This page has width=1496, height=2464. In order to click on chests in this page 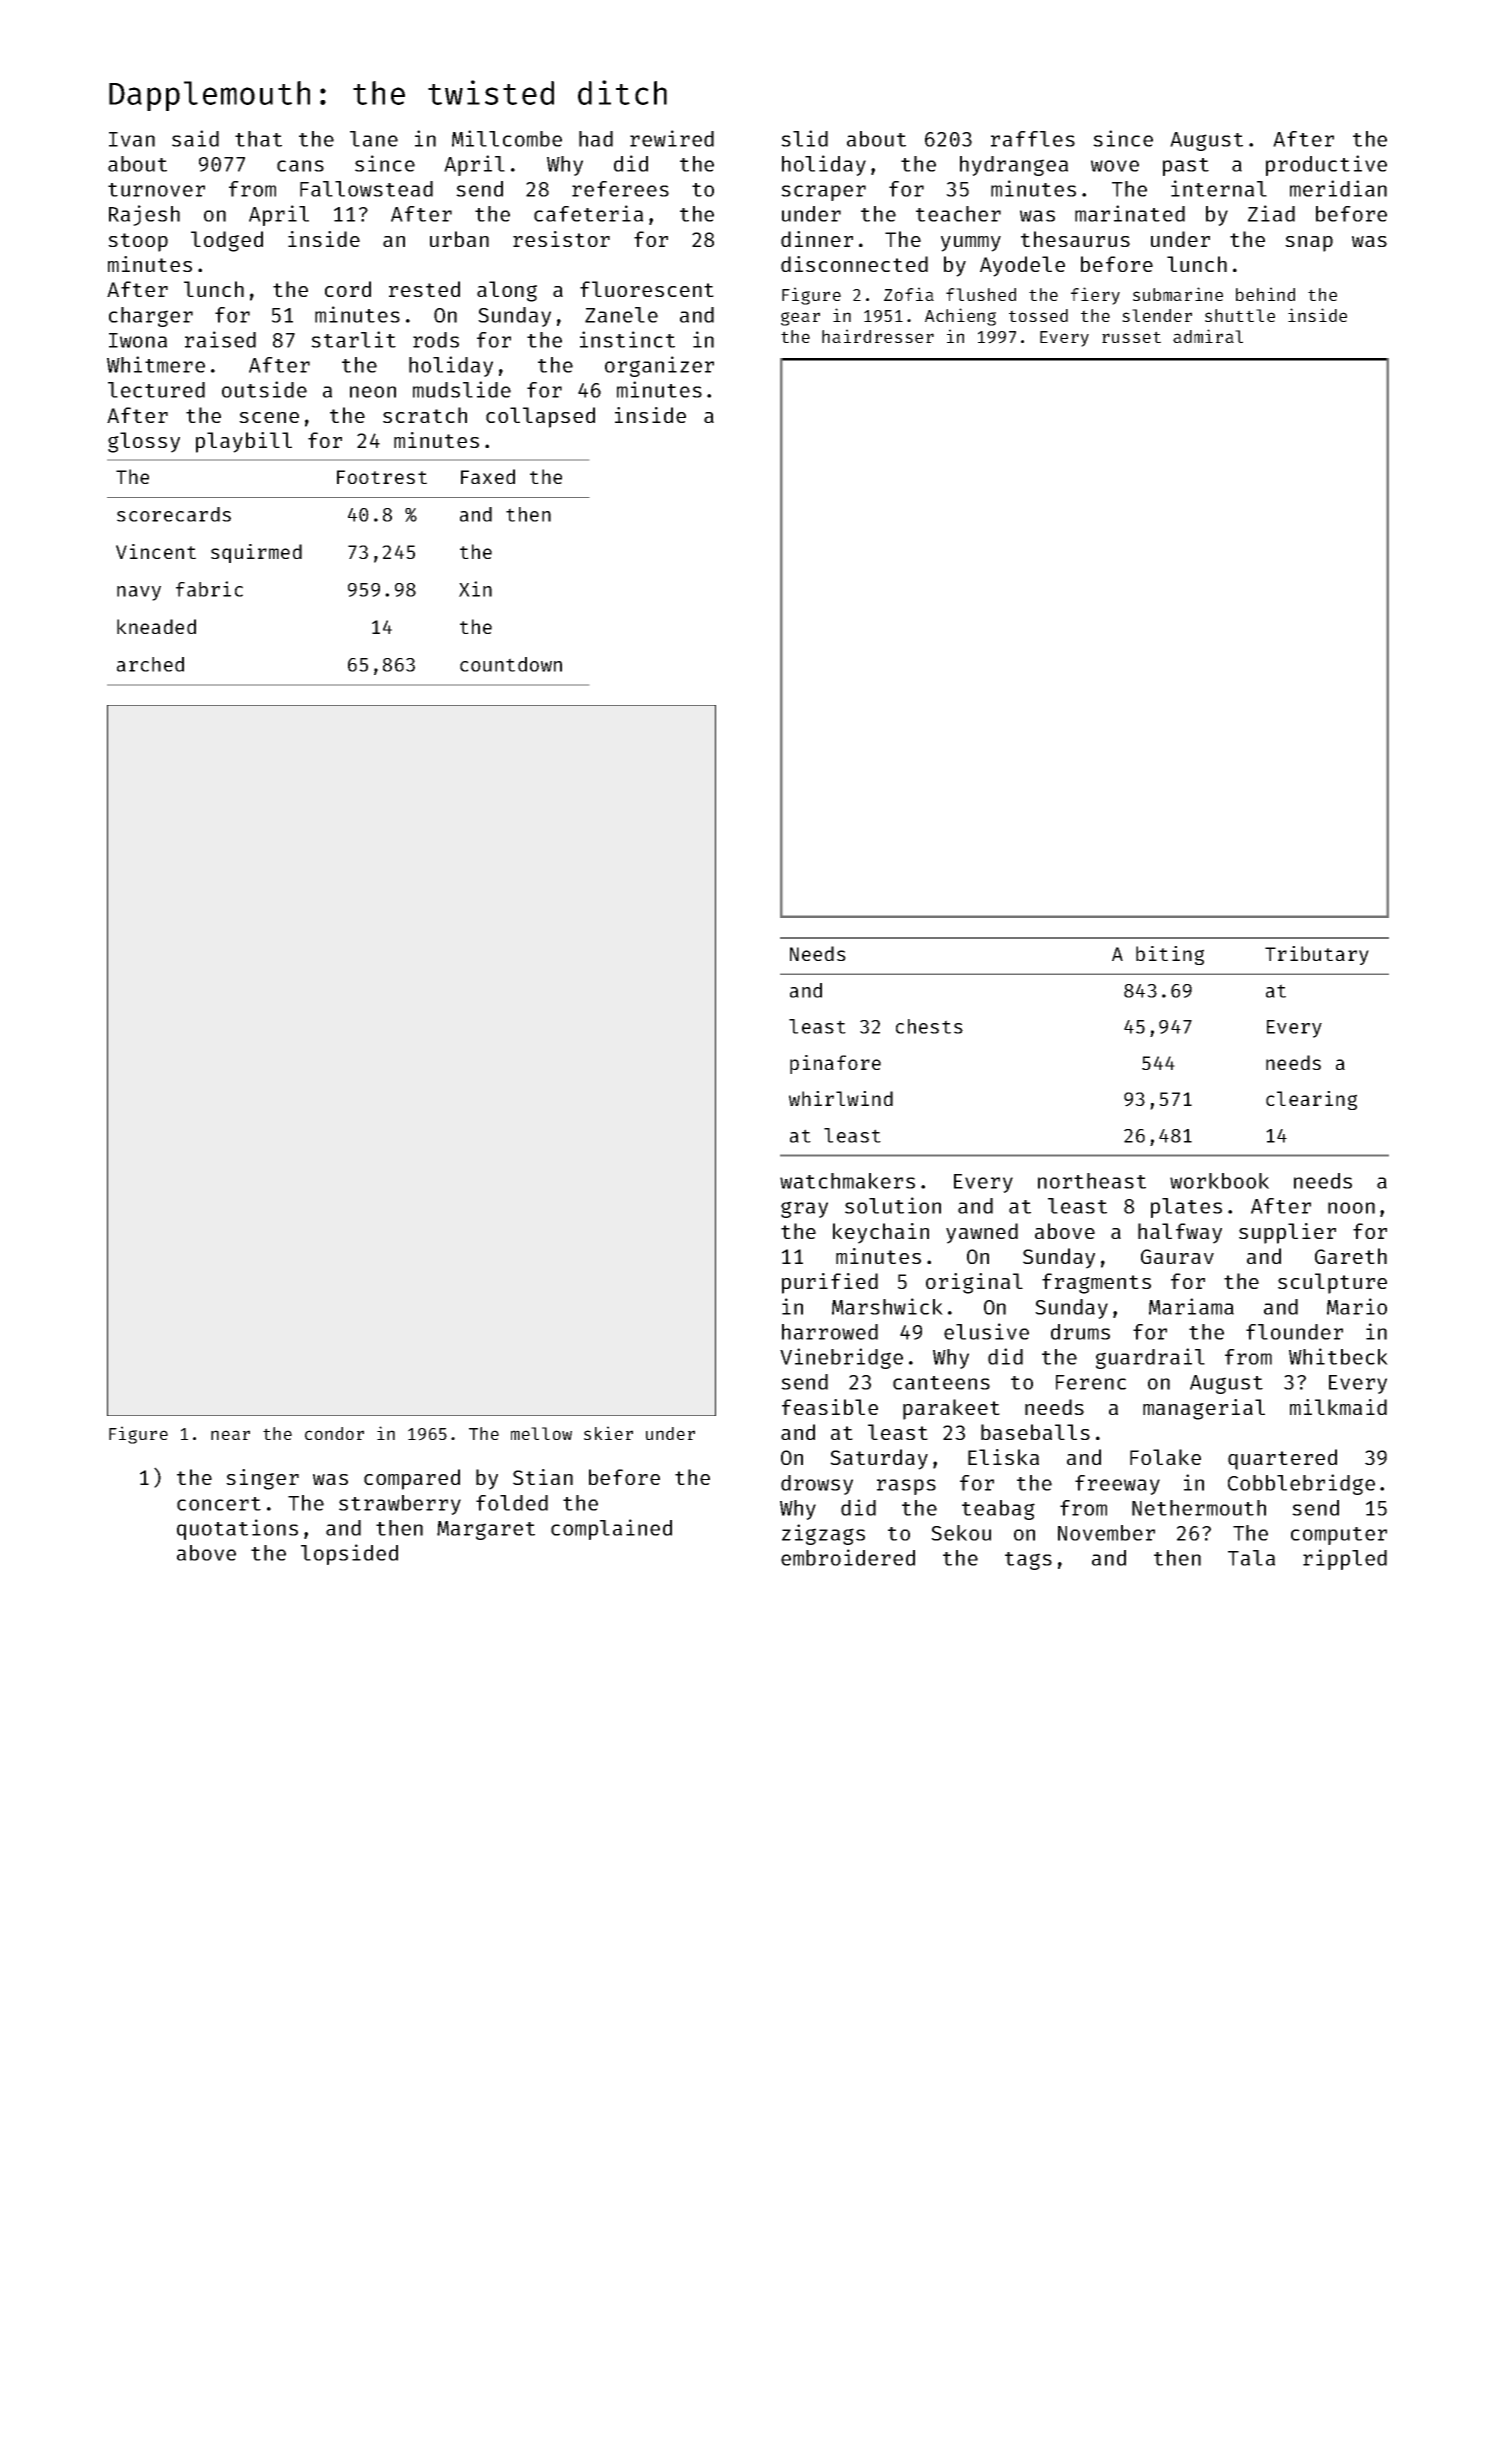, I will do `click(929, 1026)`.
